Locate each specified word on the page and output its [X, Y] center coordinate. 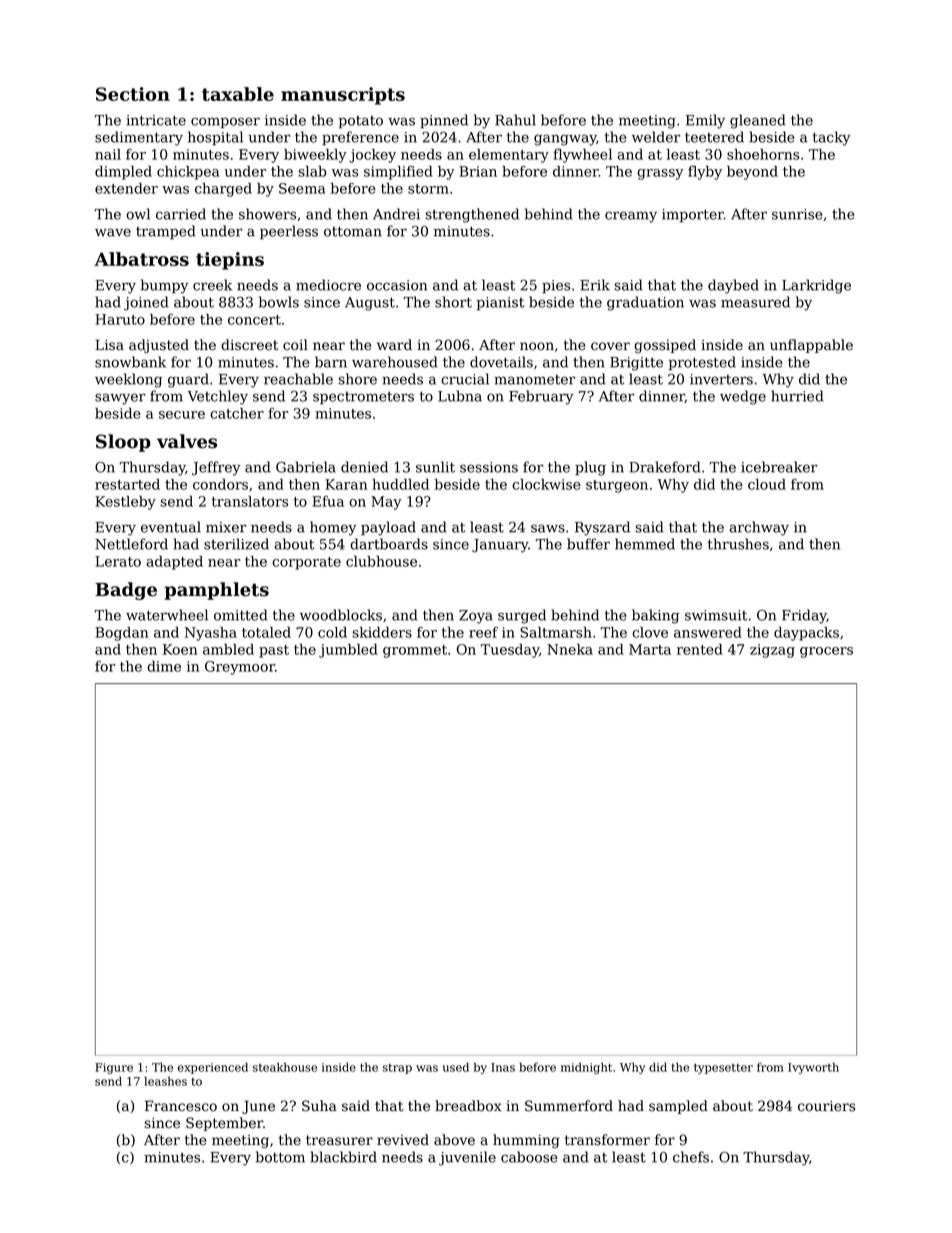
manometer [534, 380]
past [274, 651]
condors [220, 484]
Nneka [570, 649]
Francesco [181, 1106]
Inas [503, 1067]
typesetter [723, 1068]
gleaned [758, 121]
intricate [156, 120]
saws [548, 528]
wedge [743, 397]
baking [655, 616]
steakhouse [285, 1067]
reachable [298, 379]
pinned [444, 121]
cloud [767, 484]
